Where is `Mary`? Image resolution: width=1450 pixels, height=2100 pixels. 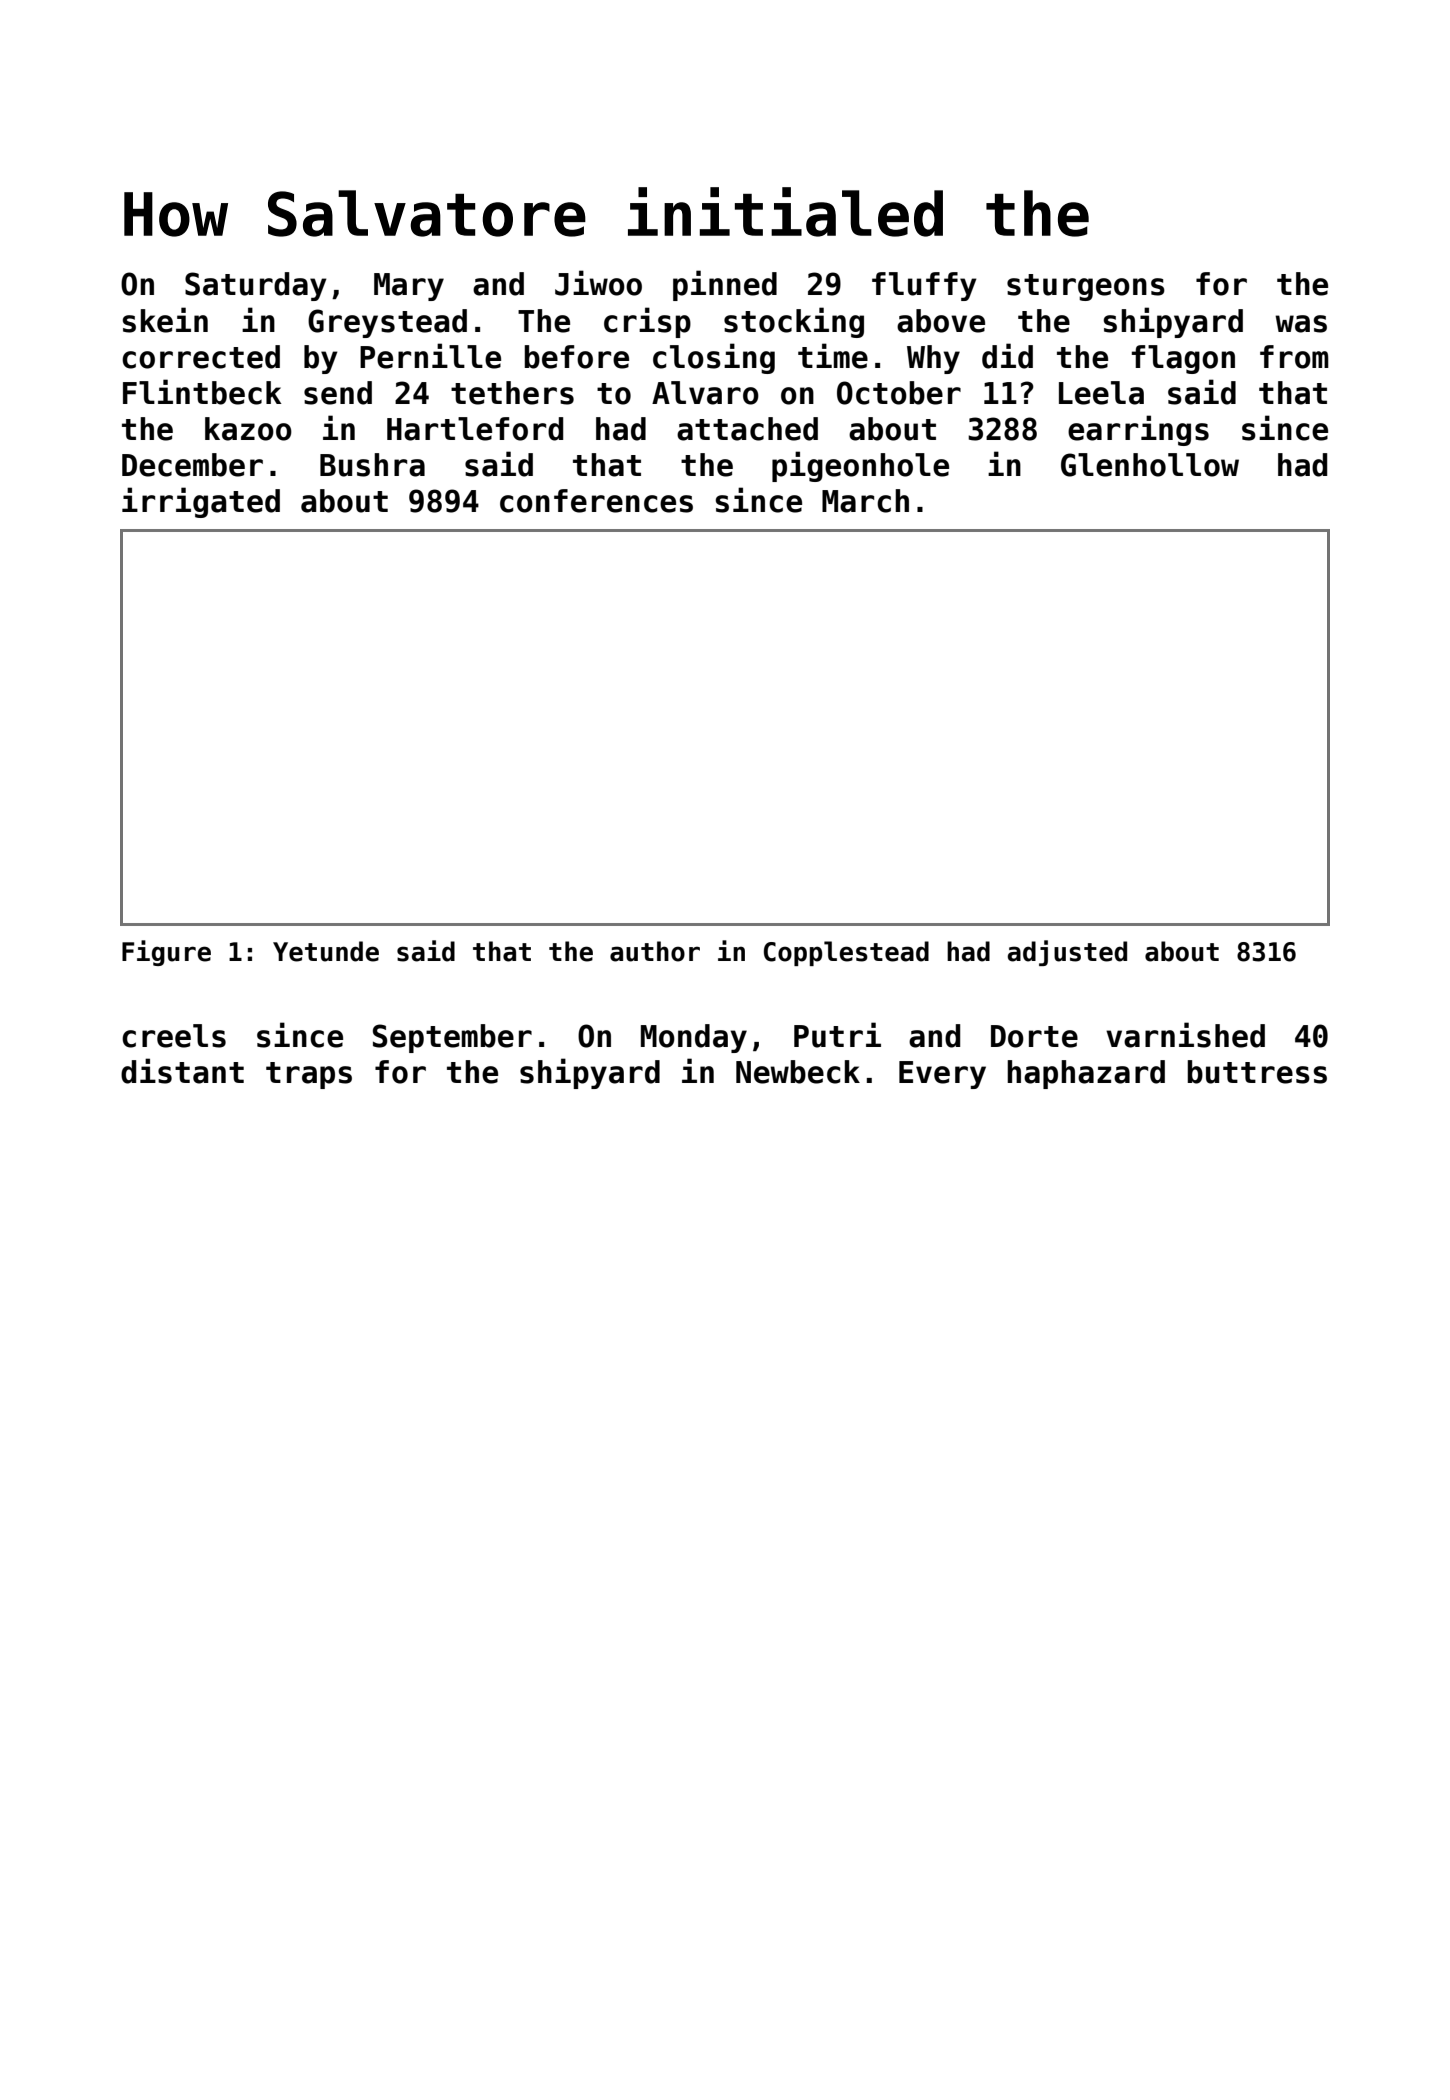
Mary is located at coordinates (409, 287).
